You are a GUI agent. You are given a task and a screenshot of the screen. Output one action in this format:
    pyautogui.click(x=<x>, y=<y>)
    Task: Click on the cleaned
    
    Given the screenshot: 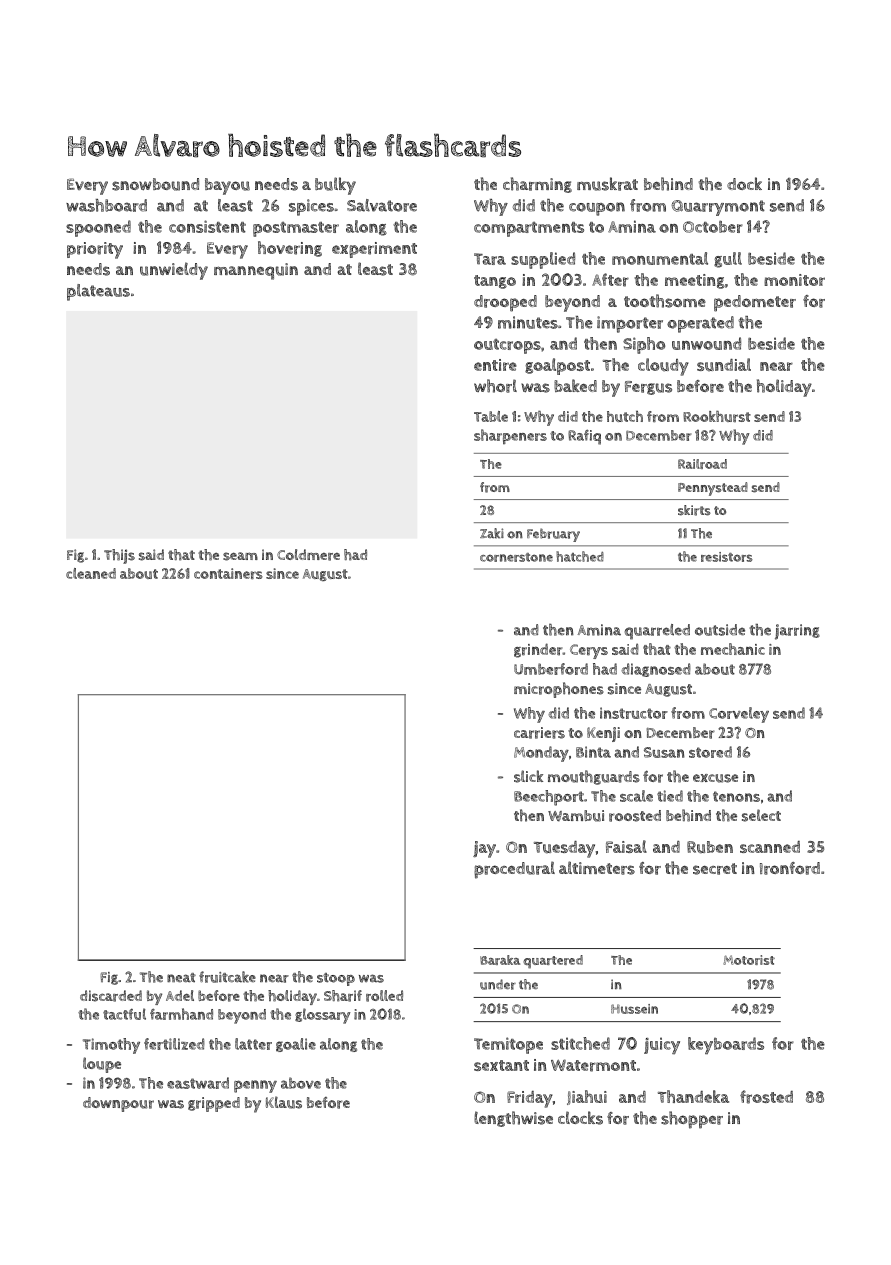 What is the action you would take?
    pyautogui.click(x=91, y=573)
